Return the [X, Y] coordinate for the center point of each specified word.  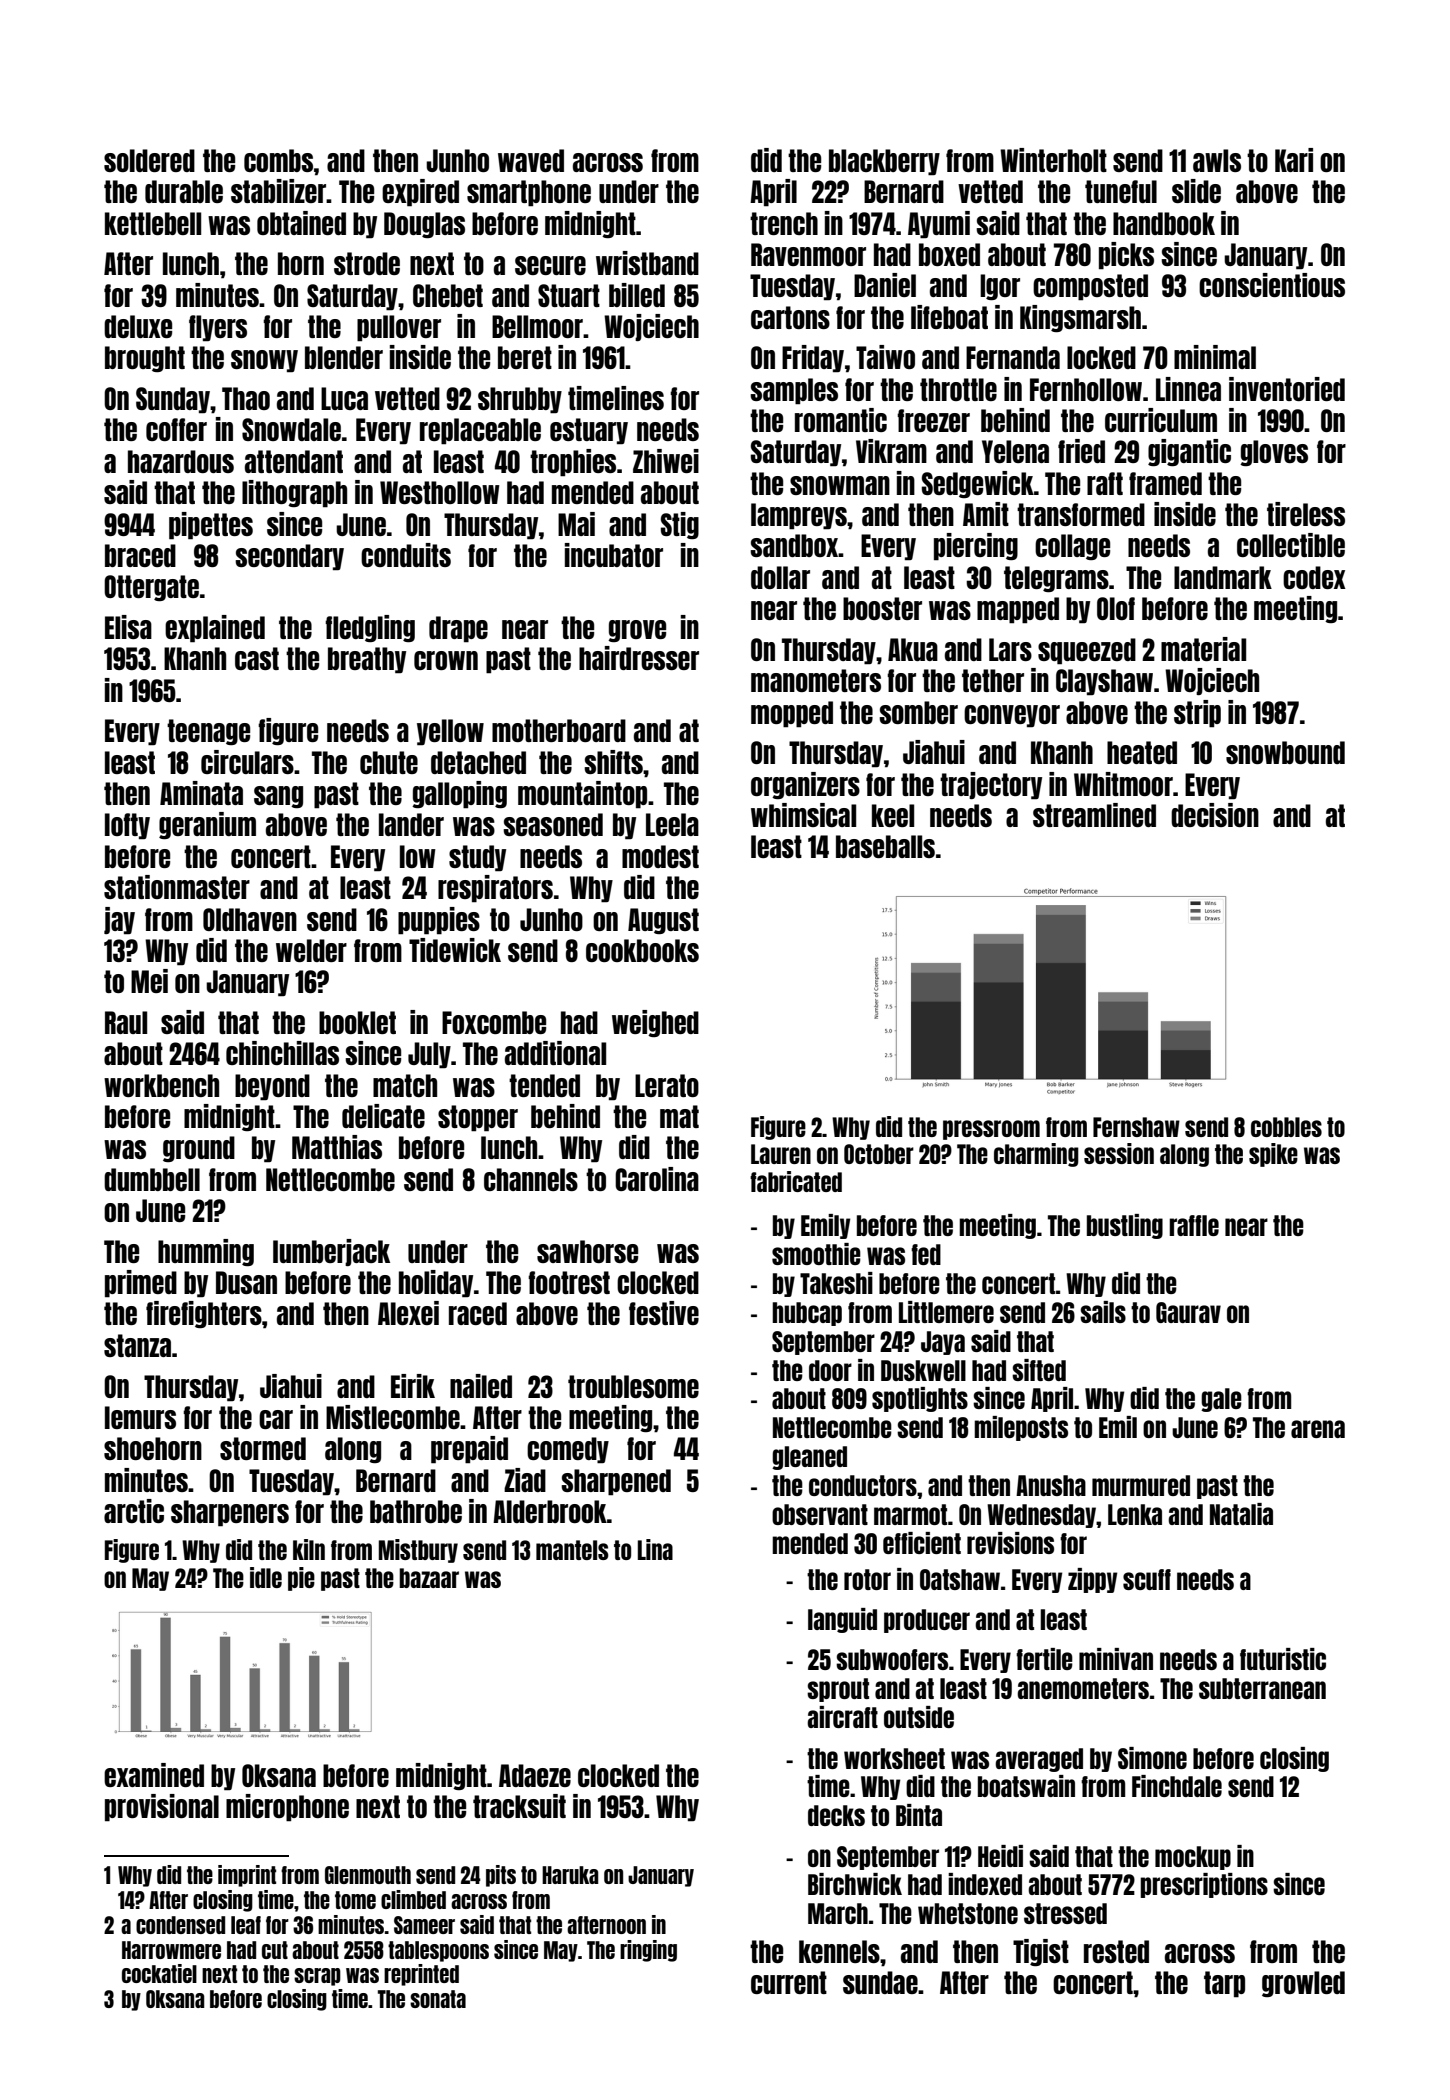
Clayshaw [1104, 682]
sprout [838, 1690]
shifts [613, 762]
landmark [1223, 577]
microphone [287, 1808]
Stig [680, 525]
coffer [176, 429]
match [405, 1085]
